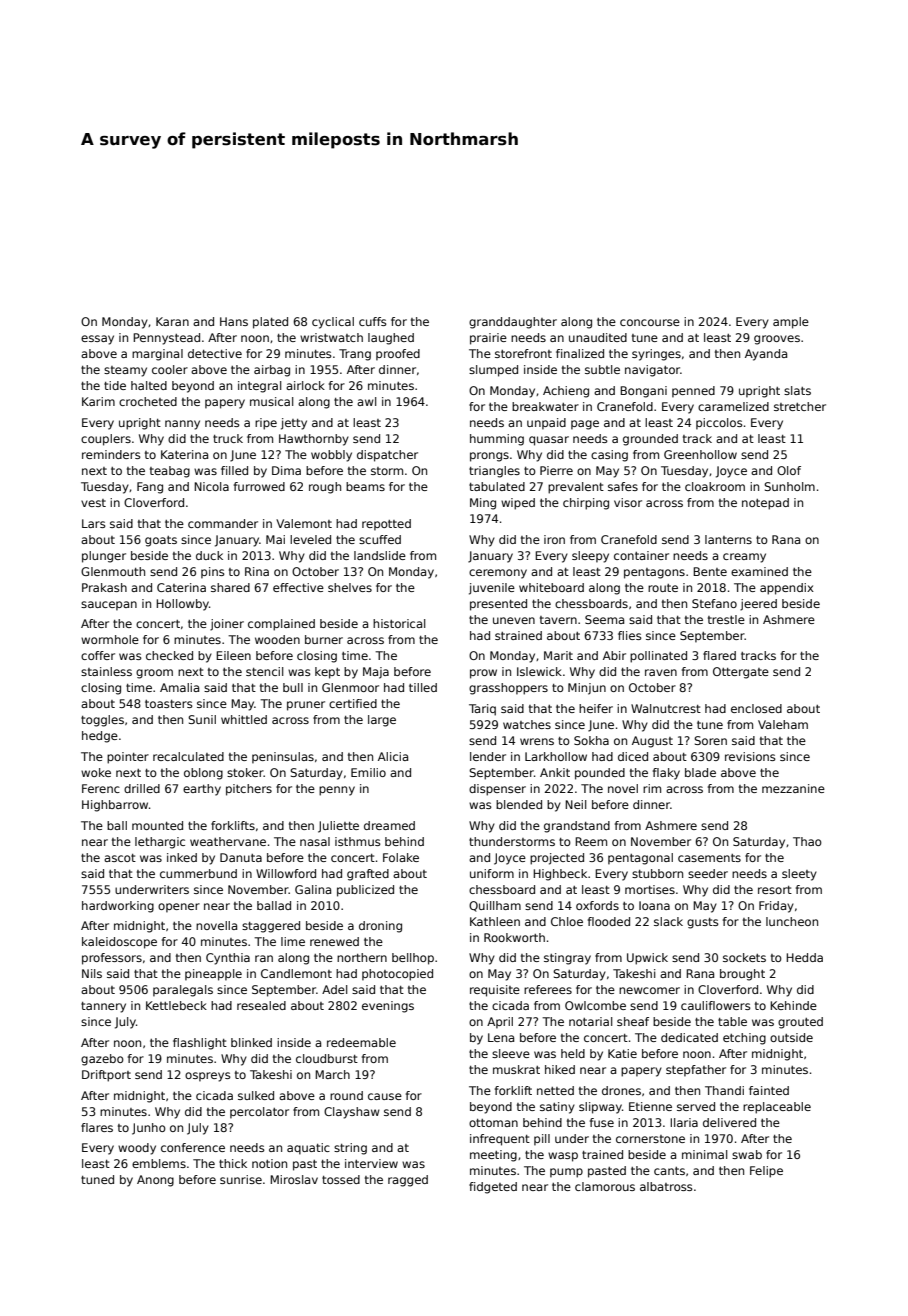 This page has height=1316, width=908. What do you see at coordinates (208, 1077) in the page?
I see `ospreys` at bounding box center [208, 1077].
